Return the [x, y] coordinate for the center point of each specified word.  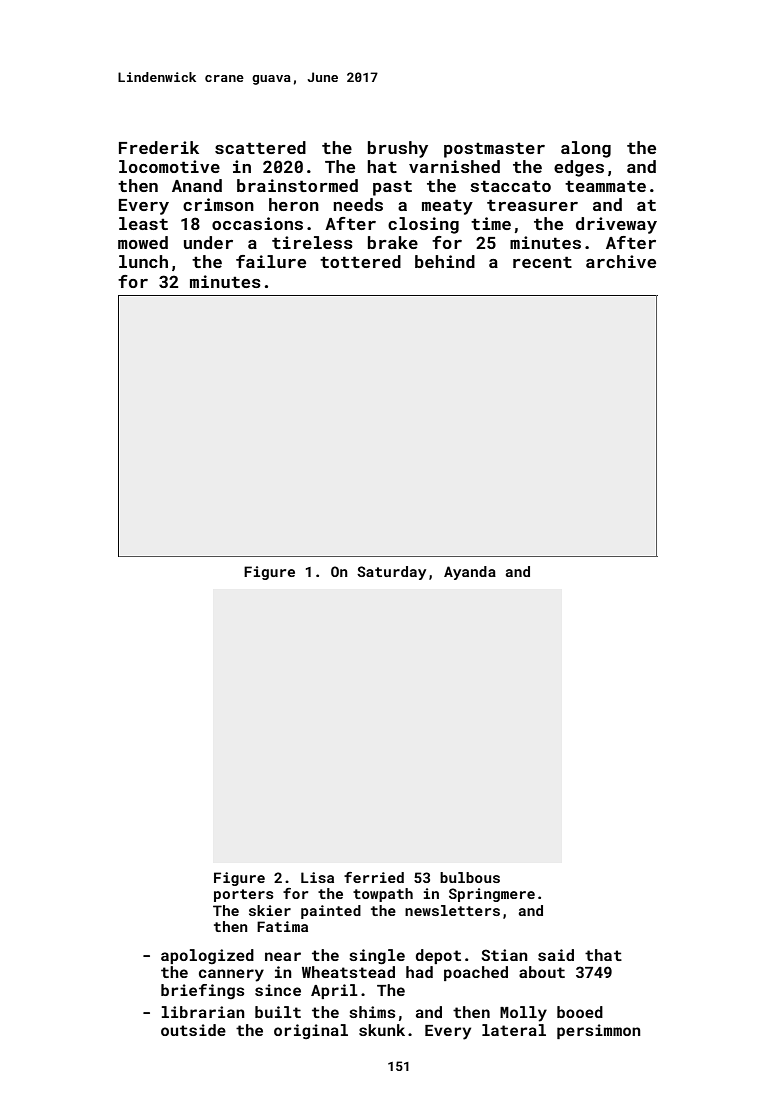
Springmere [492, 895]
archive [621, 261]
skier [270, 910]
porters [243, 895]
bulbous [470, 877]
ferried [374, 877]
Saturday [391, 573]
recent [542, 262]
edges [579, 168]
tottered [360, 261]
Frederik [159, 147]
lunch [143, 261]
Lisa [317, 877]
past [392, 188]
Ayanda [470, 573]
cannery [231, 975]
